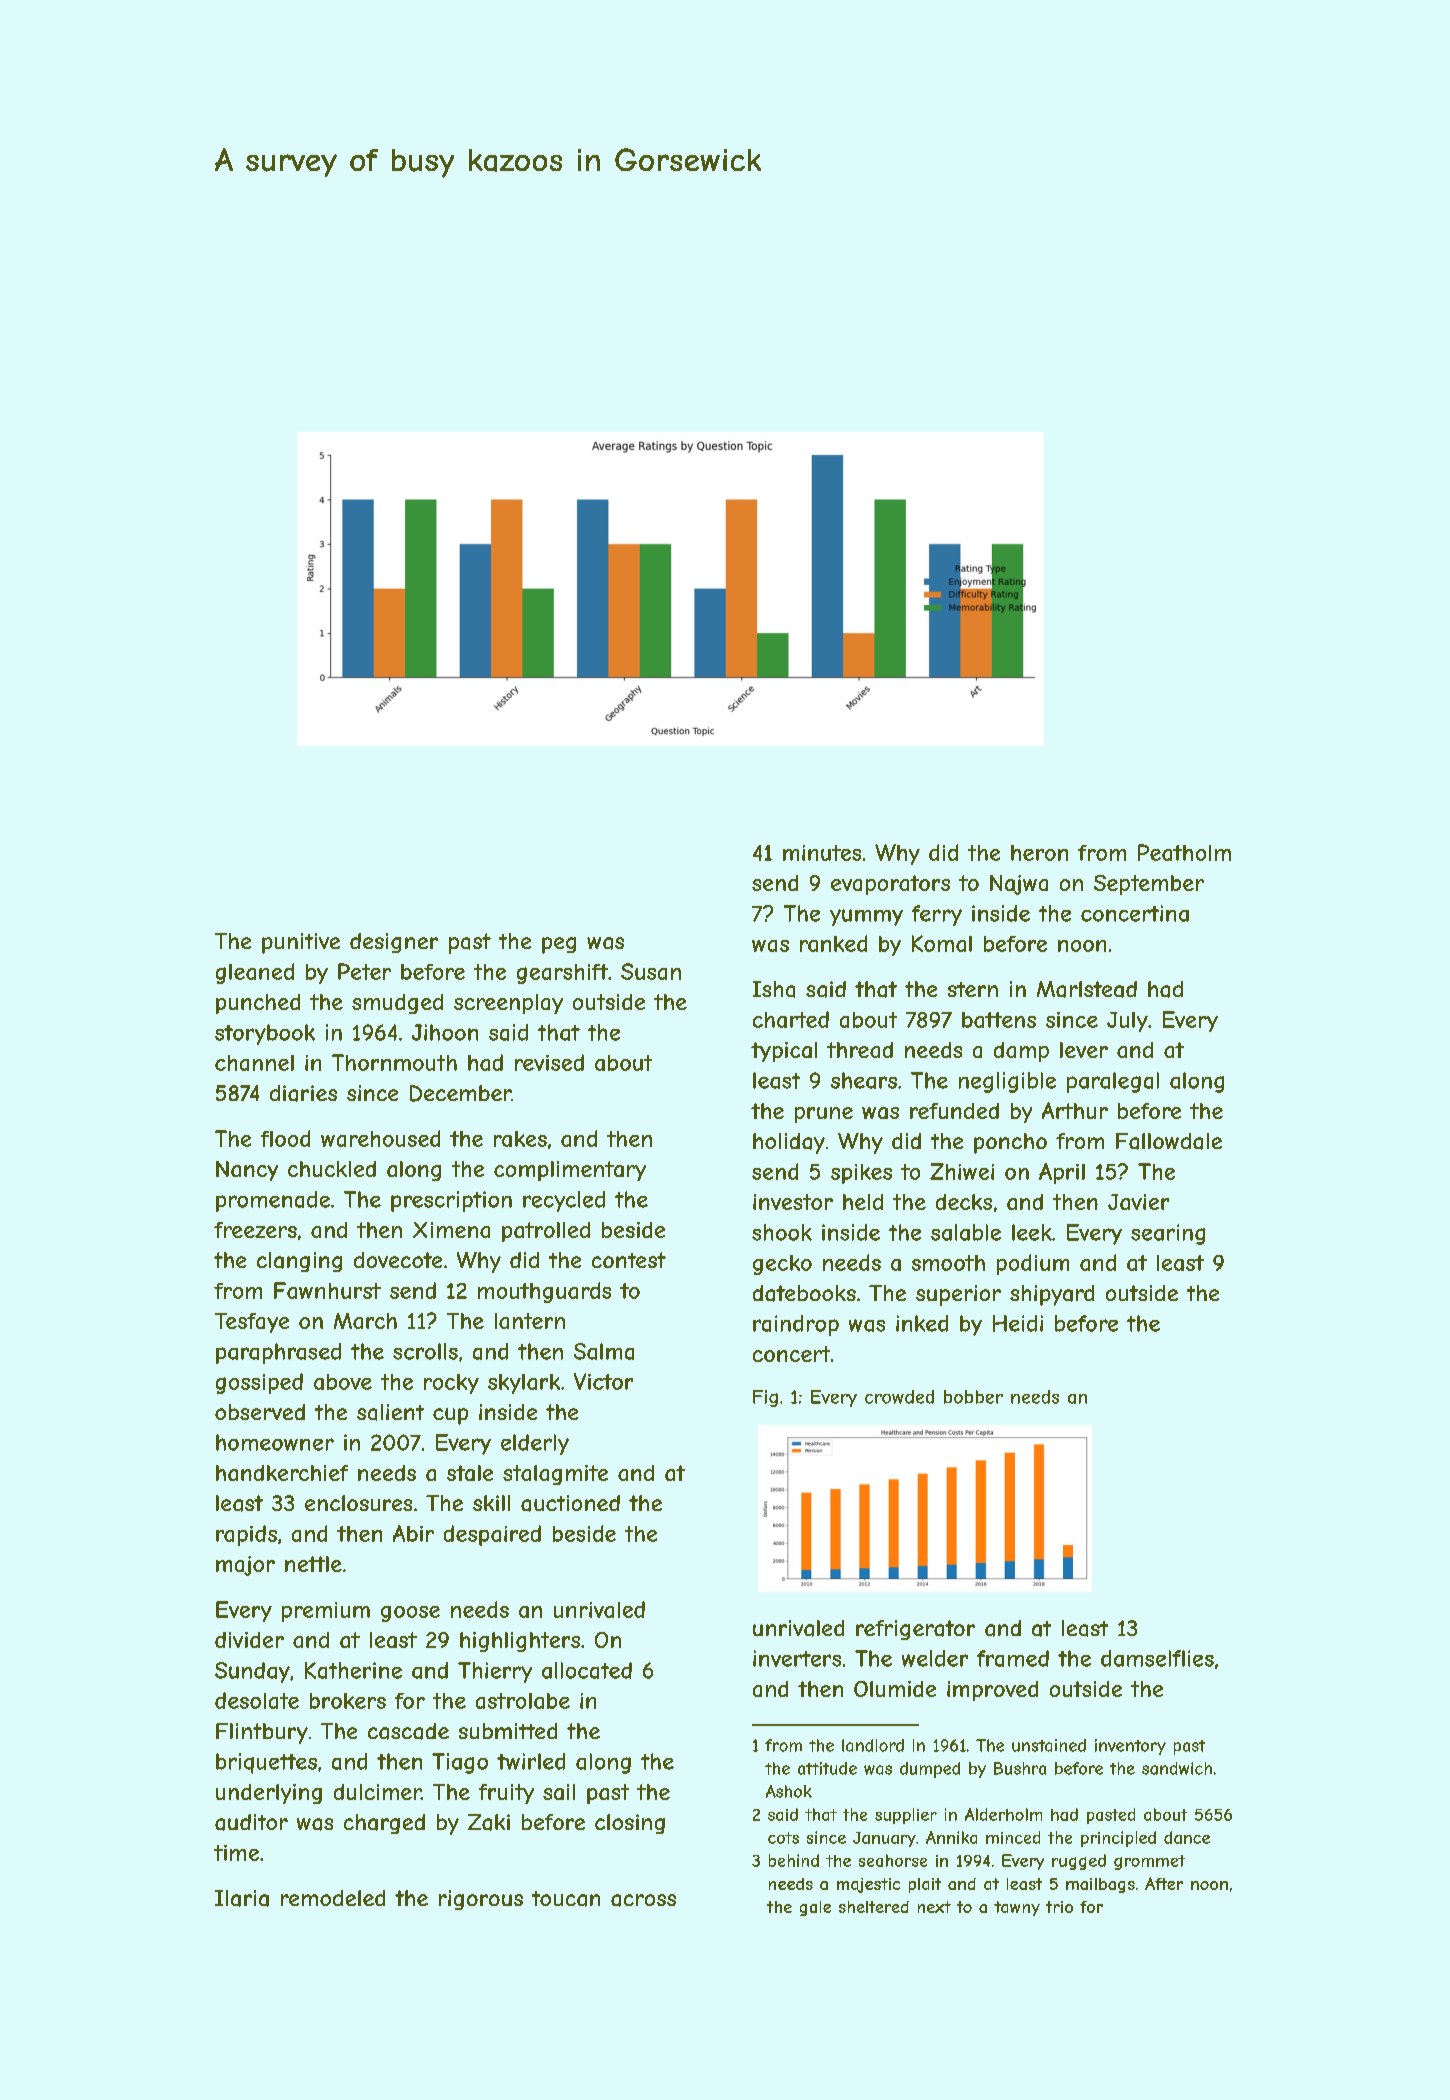  What do you see at coordinates (260, 1412) in the document?
I see `observed` at bounding box center [260, 1412].
